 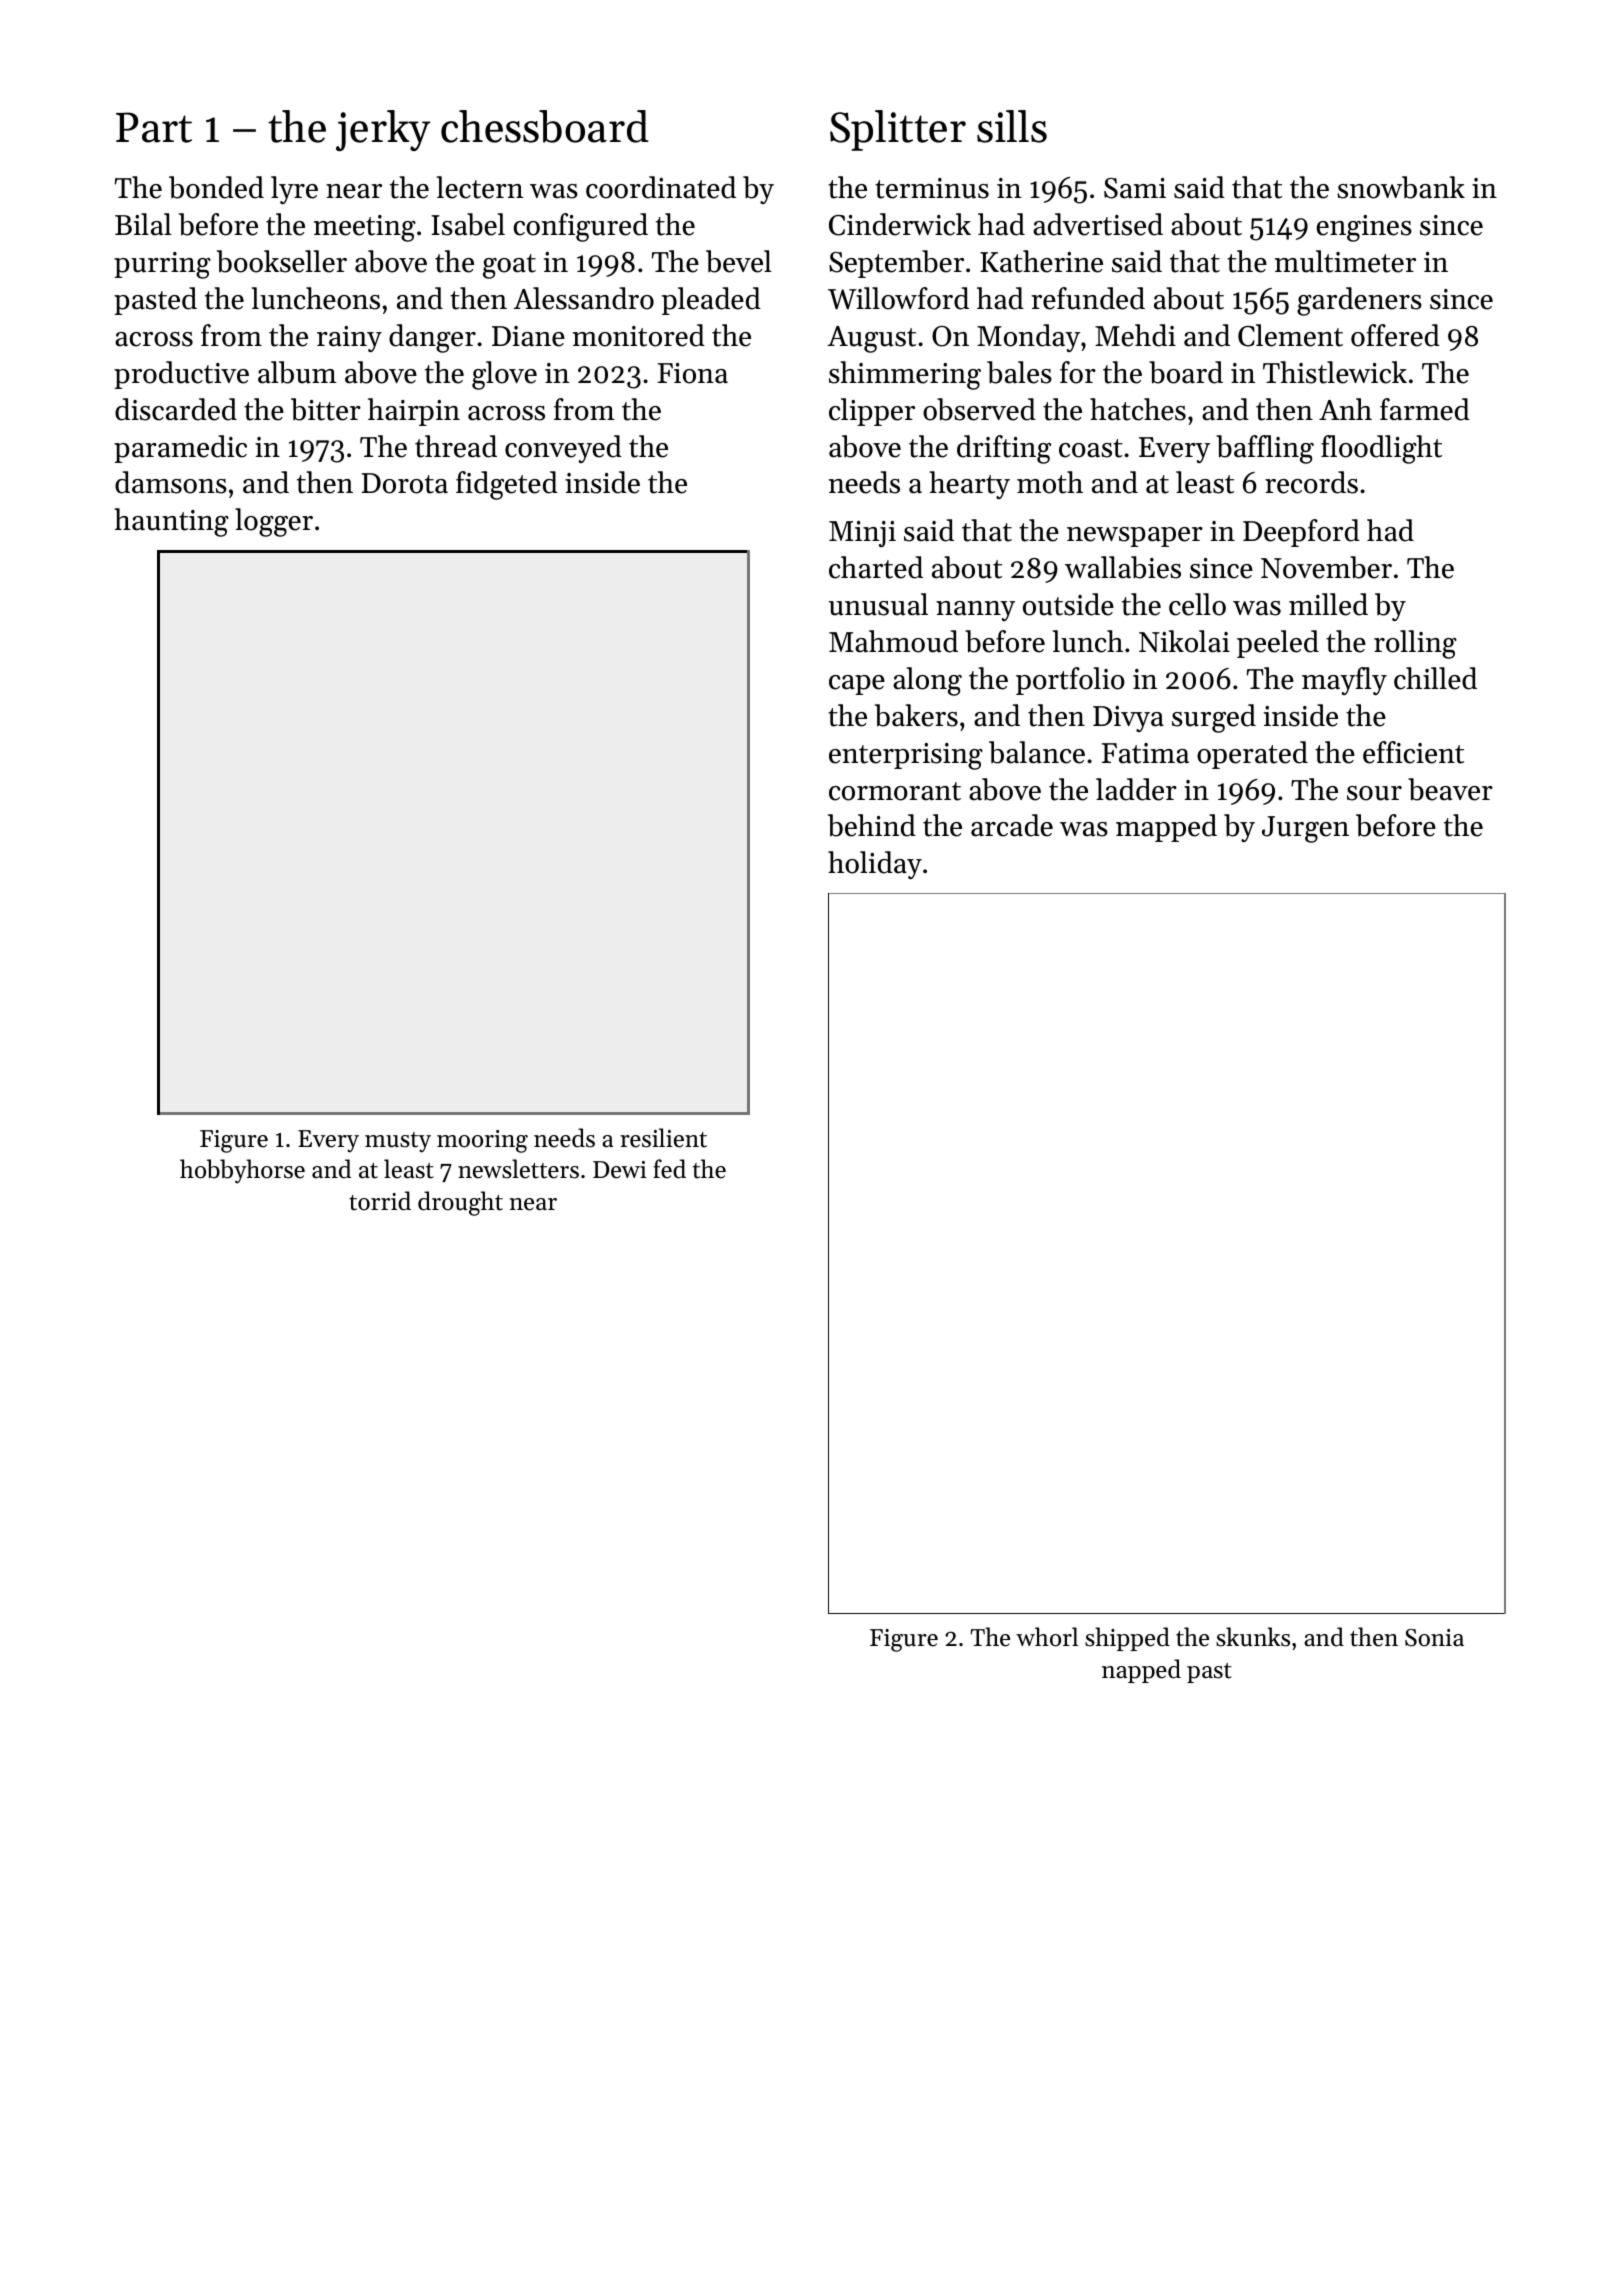 What do you see at coordinates (1345, 409) in the image?
I see `Anh` at bounding box center [1345, 409].
